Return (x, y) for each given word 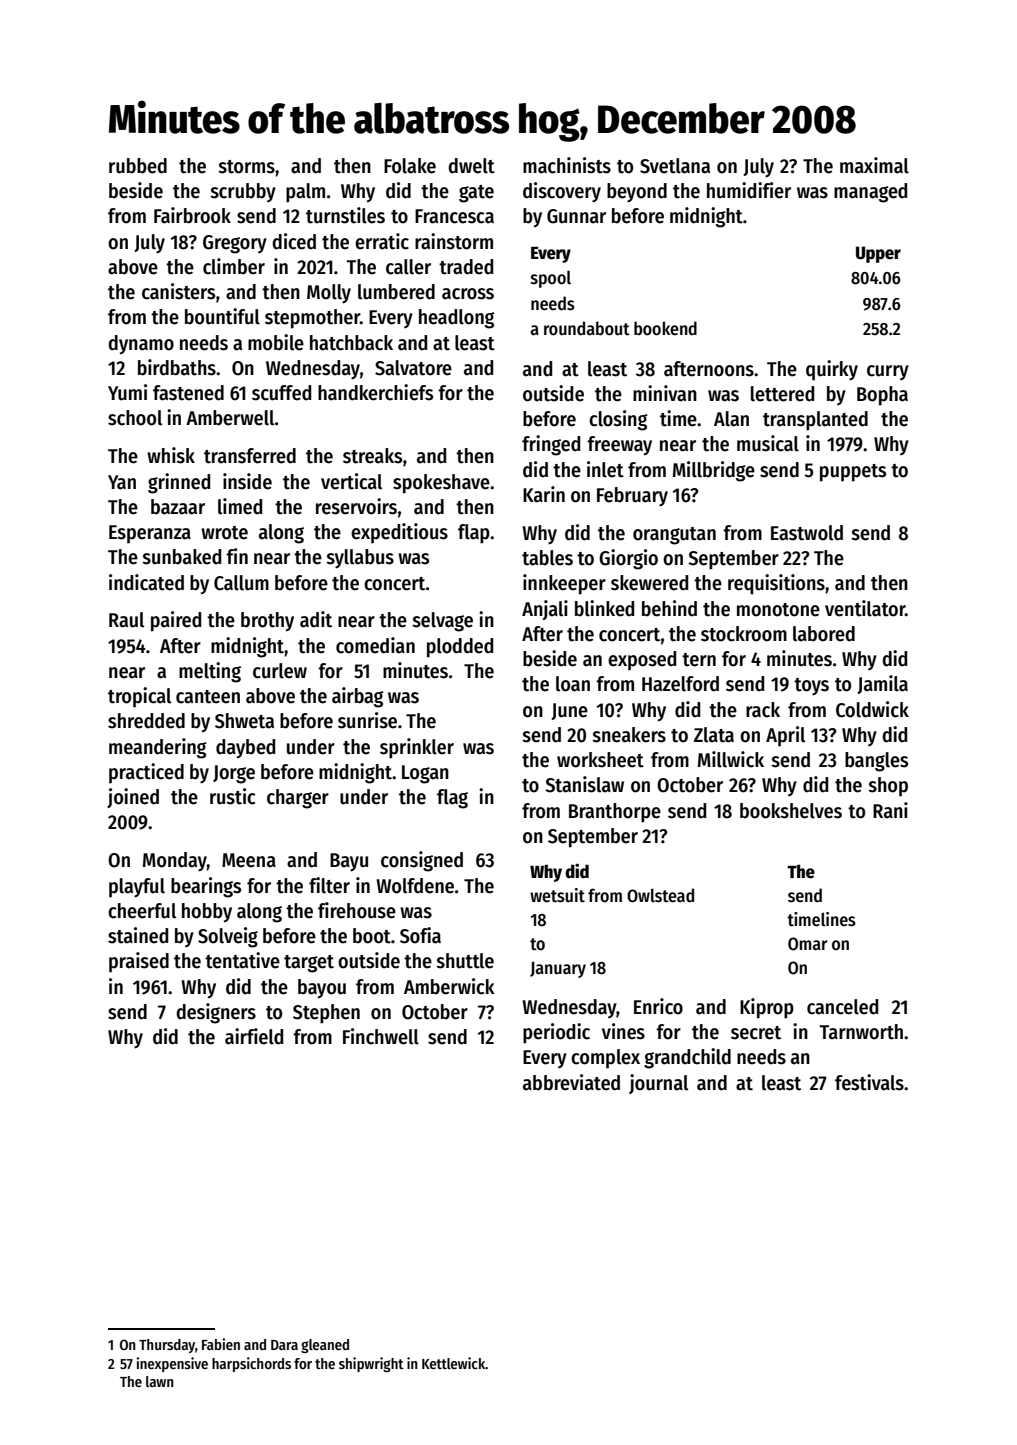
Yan (122, 482)
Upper (878, 254)
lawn (160, 1381)
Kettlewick (454, 1363)
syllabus (360, 559)
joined (133, 798)
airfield (254, 1036)
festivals (869, 1082)
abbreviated (571, 1082)
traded (466, 267)
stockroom (744, 634)
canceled (842, 1007)
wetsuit (557, 895)
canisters (178, 291)
